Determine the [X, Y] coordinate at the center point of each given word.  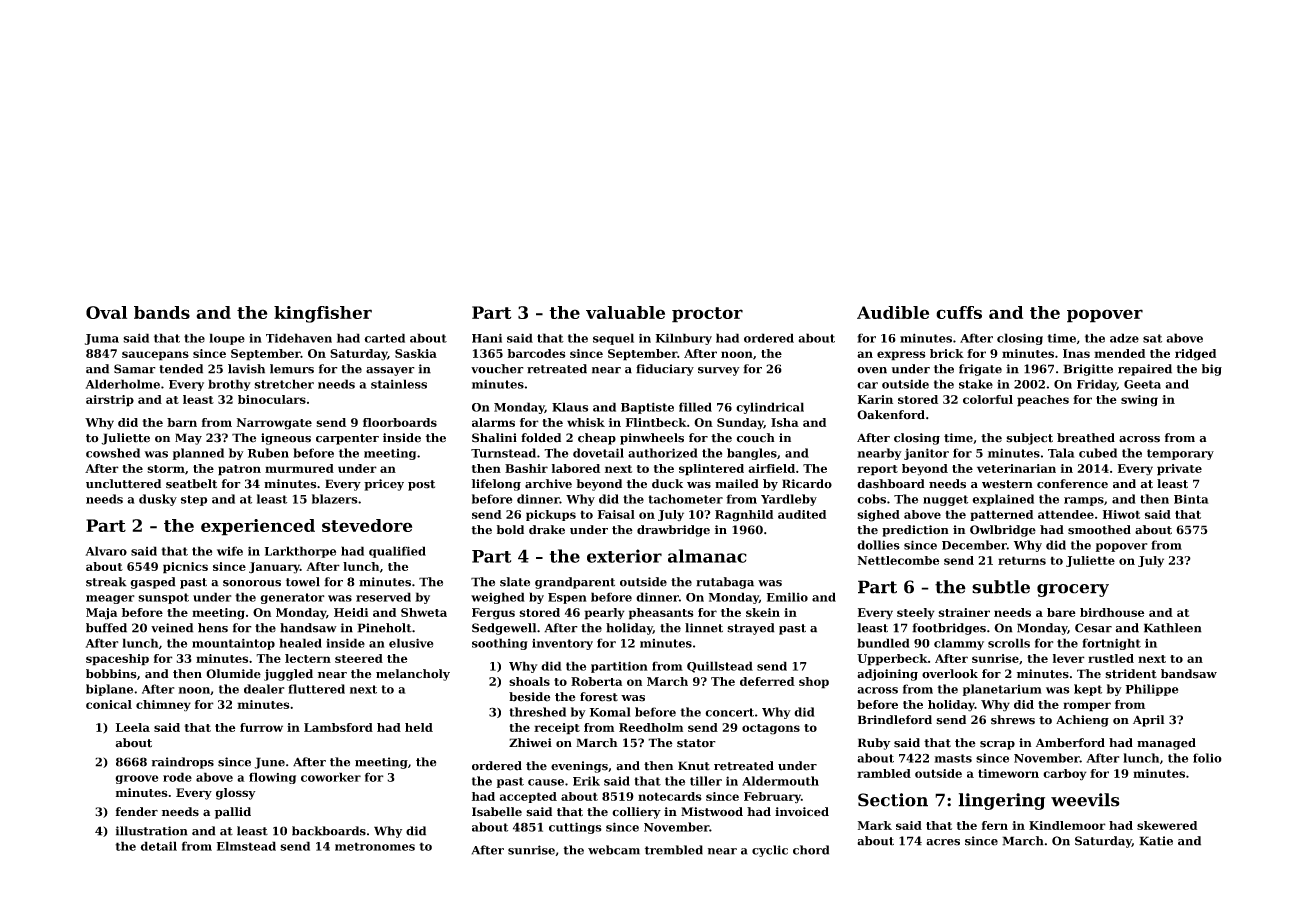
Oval [106, 312]
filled [695, 407]
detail [158, 846]
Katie [1156, 841]
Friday [1097, 385]
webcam [614, 850]
